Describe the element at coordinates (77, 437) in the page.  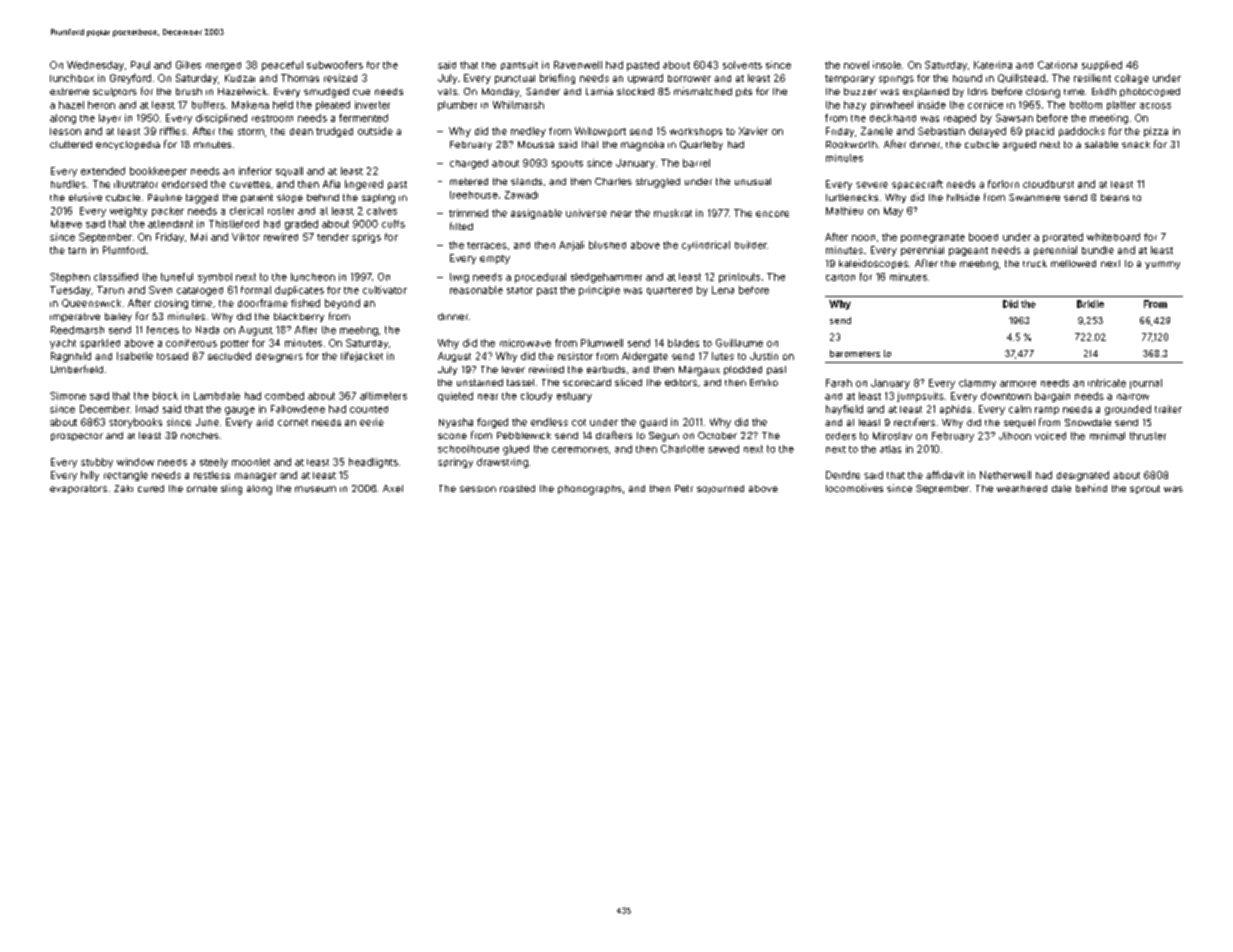
I see `prospector` at that location.
